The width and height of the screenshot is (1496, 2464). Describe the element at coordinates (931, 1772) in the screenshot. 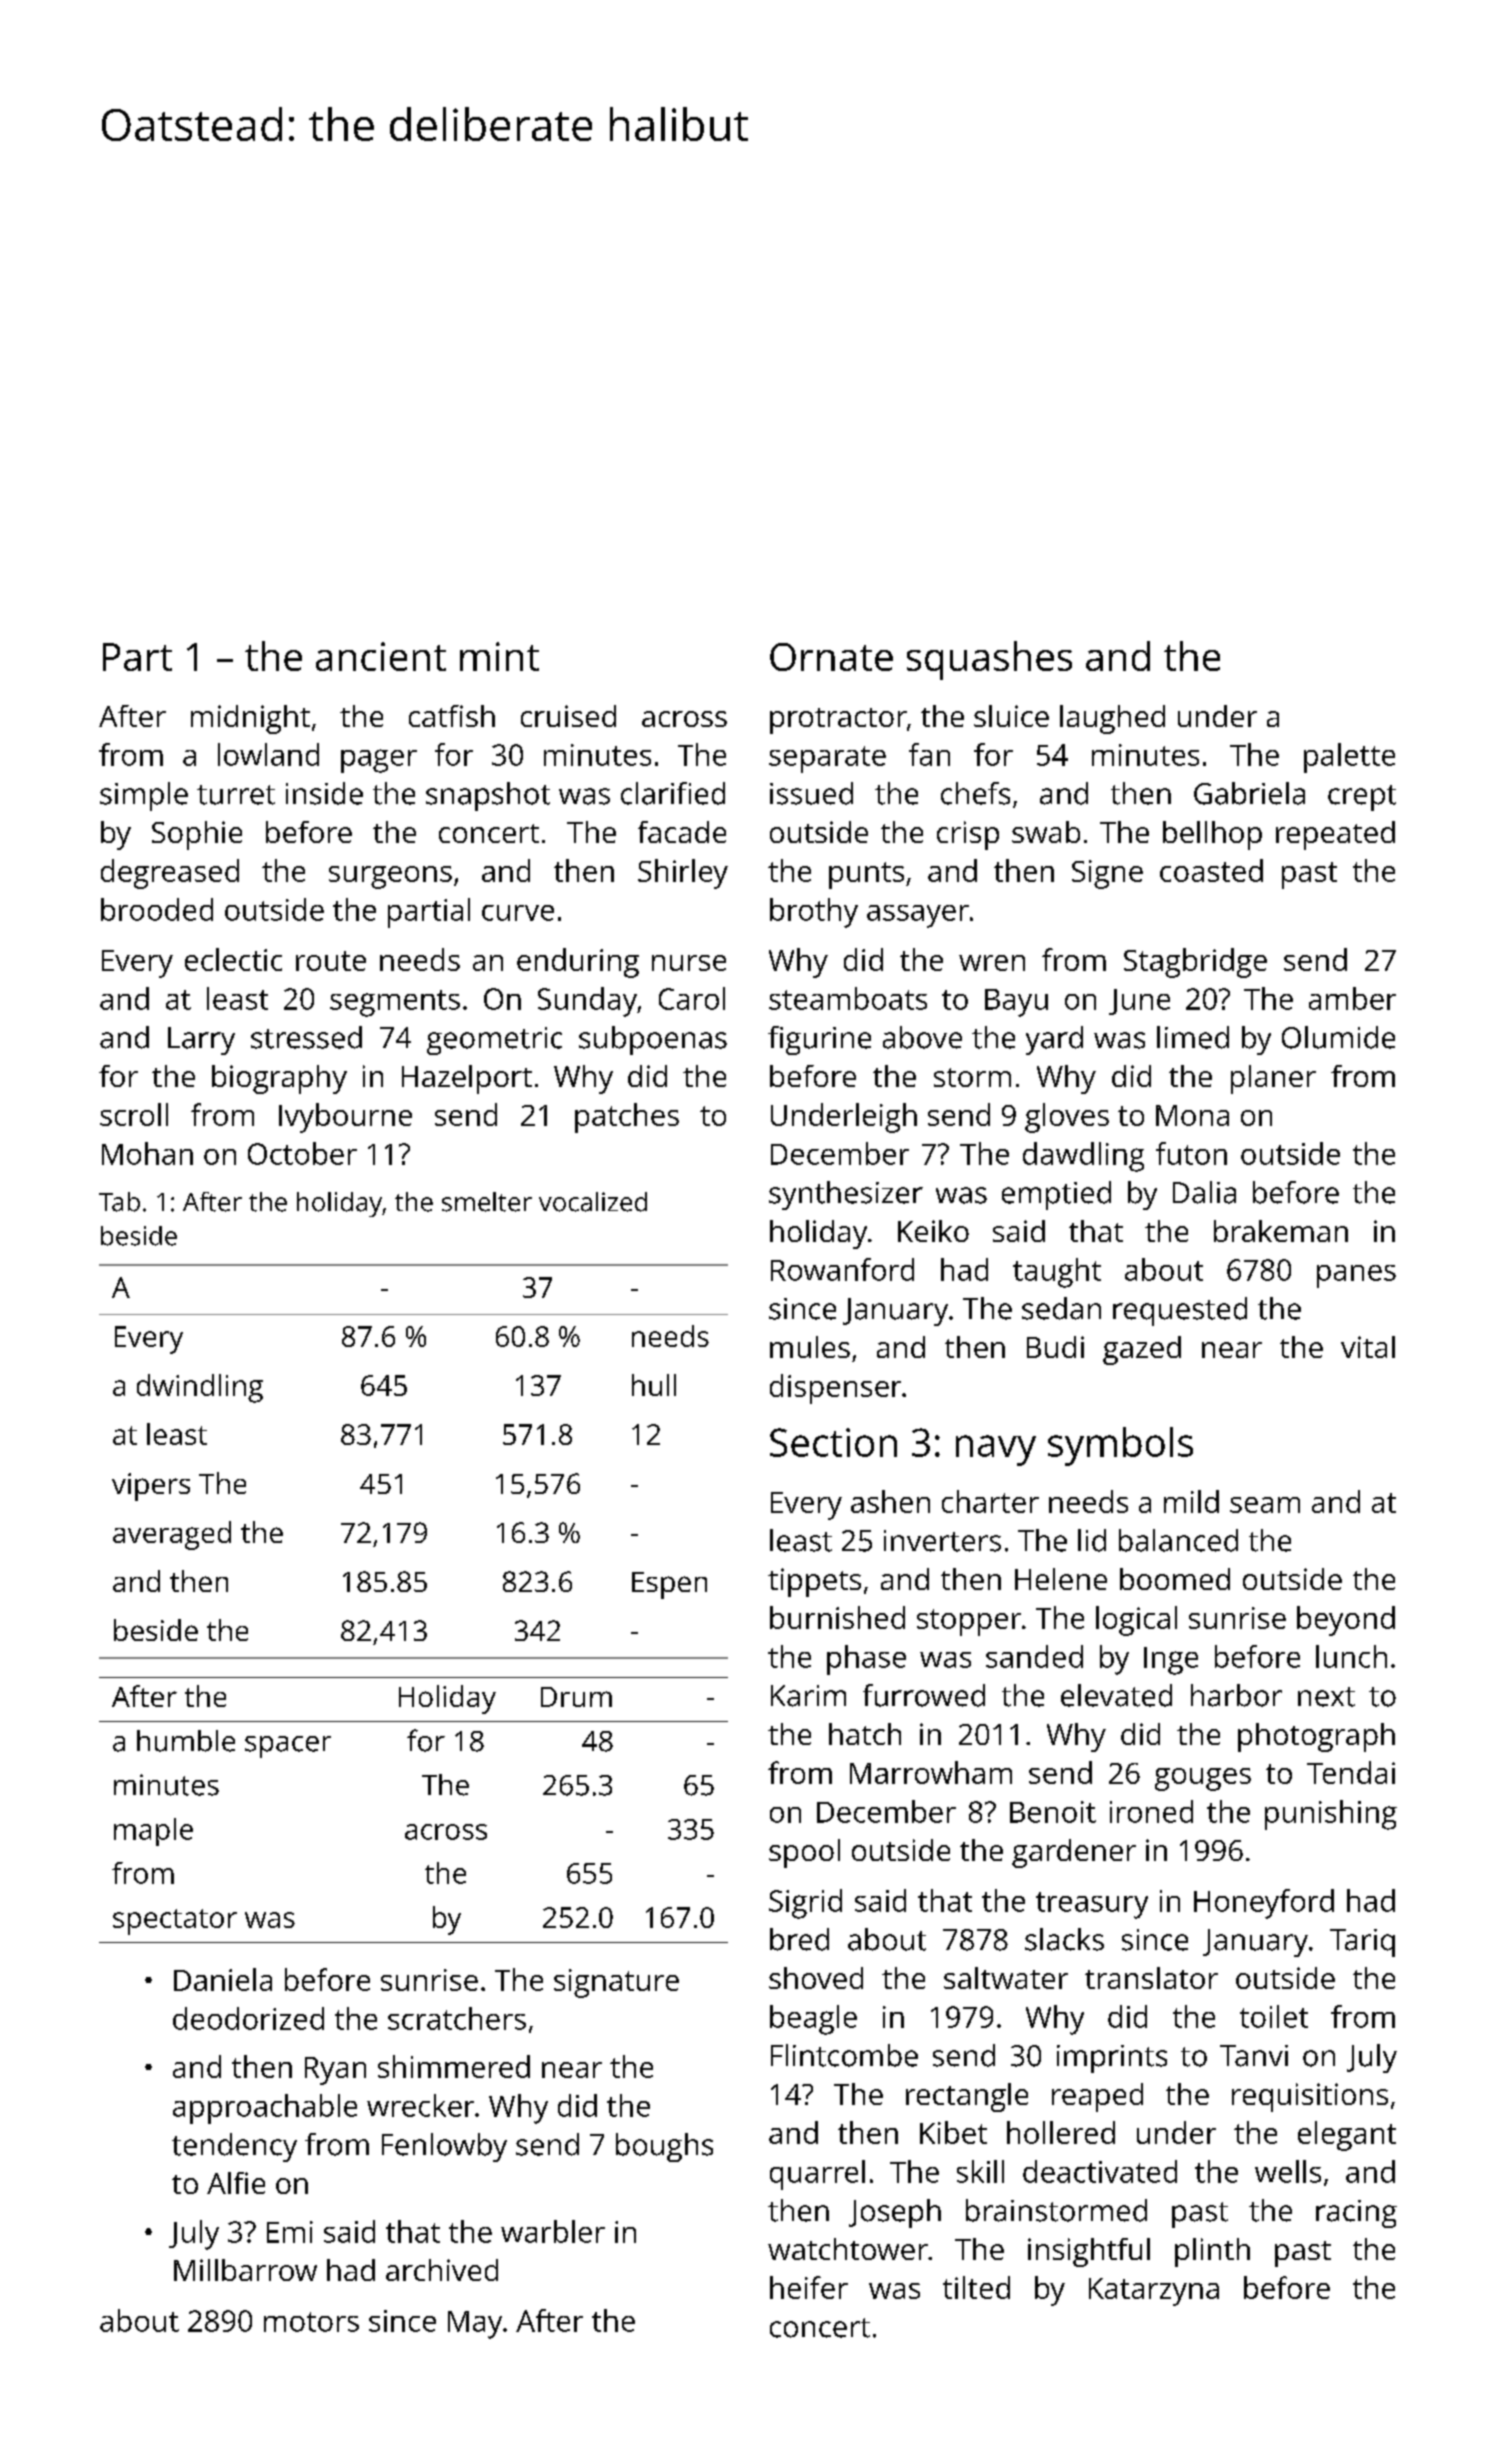

I see `Marrowham` at that location.
